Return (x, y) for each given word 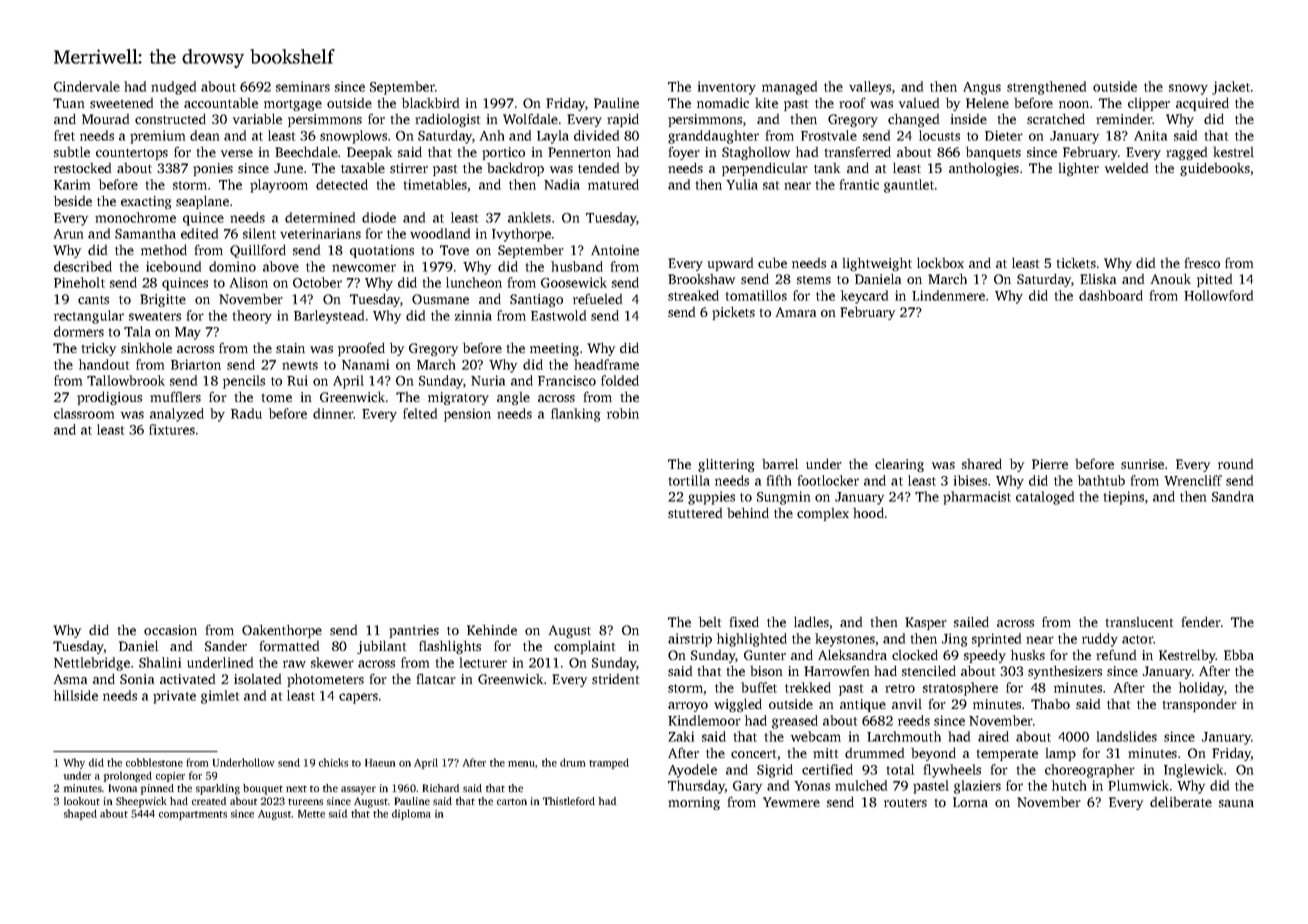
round (1235, 464)
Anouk (1171, 278)
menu (521, 764)
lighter (1079, 169)
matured (613, 184)
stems (814, 280)
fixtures (172, 429)
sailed (971, 621)
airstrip (690, 640)
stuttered (695, 513)
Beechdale (306, 151)
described (83, 266)
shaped (80, 814)
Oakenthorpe (282, 631)
